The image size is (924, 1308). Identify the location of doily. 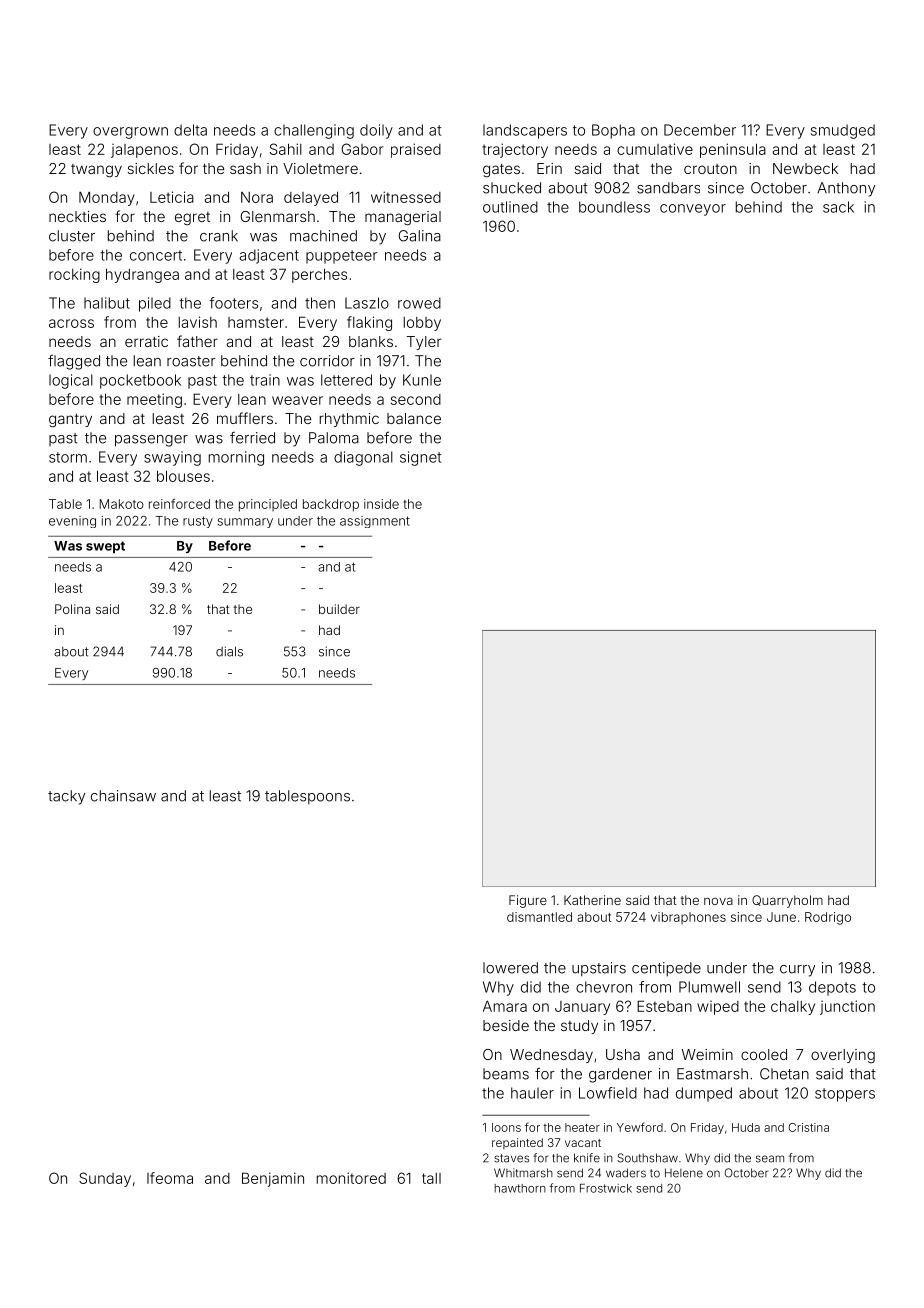
(376, 131).
